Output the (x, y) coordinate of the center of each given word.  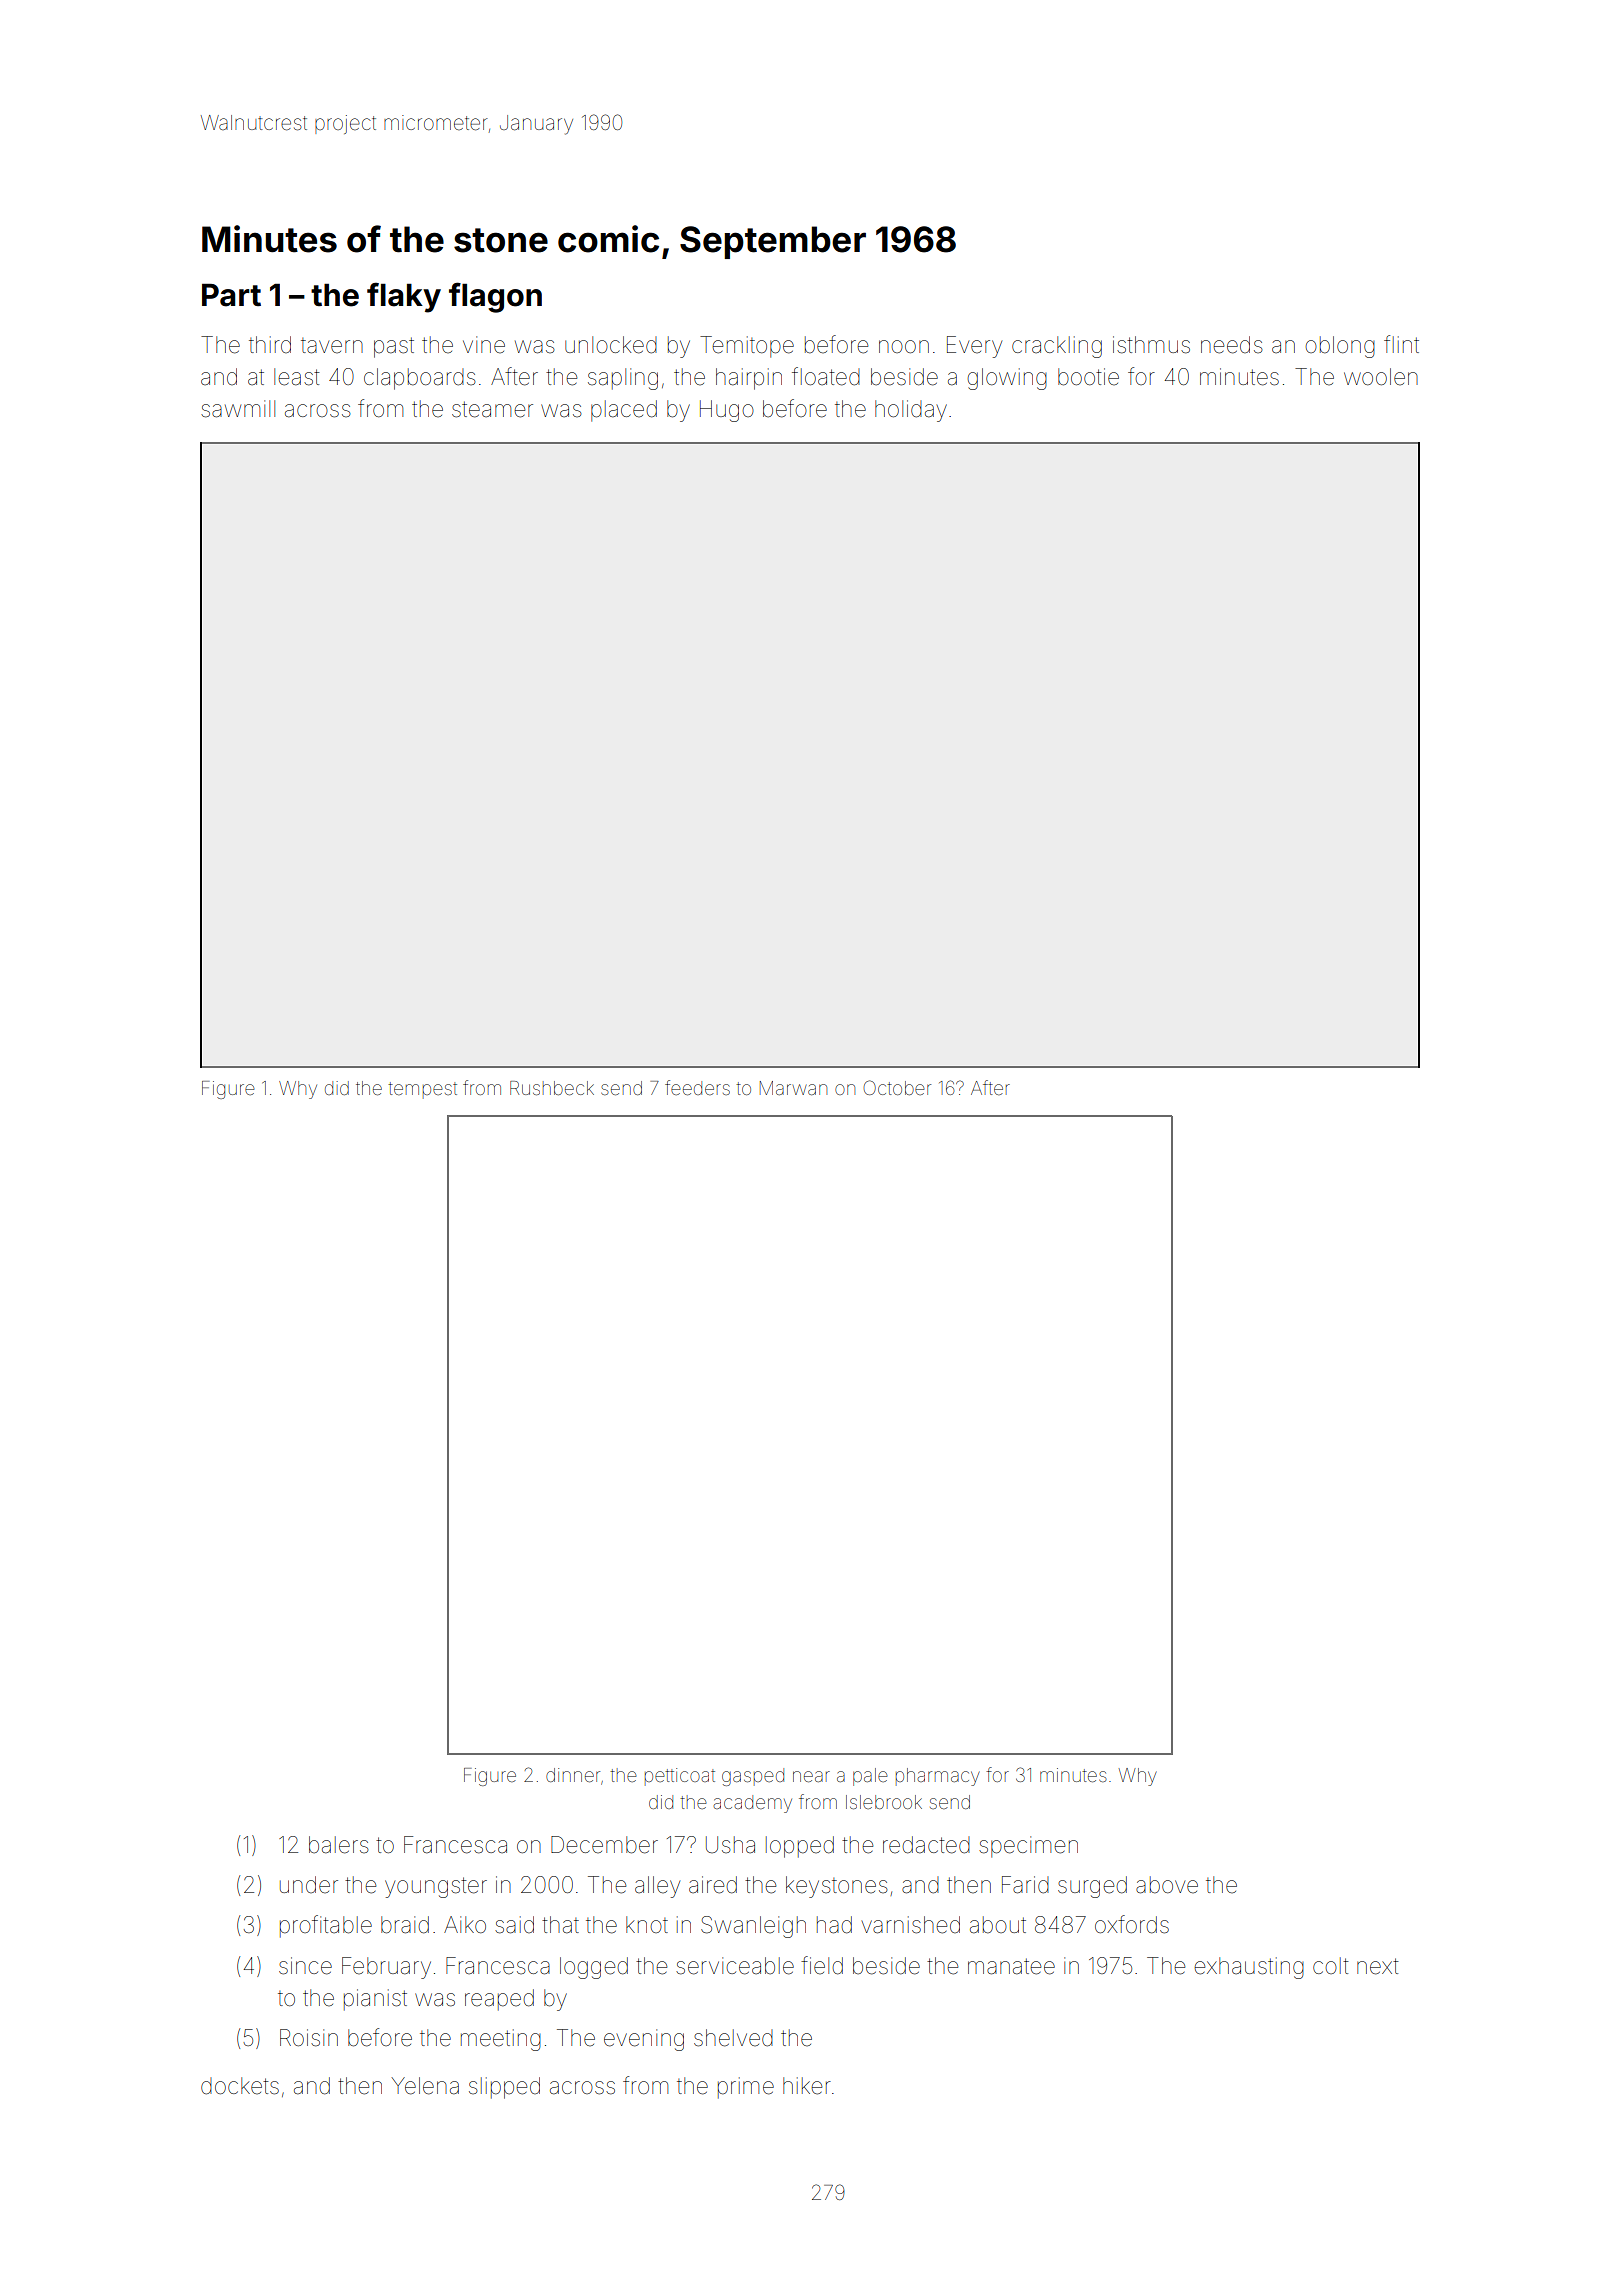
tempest (422, 1090)
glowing (1007, 379)
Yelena (425, 2086)
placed (624, 411)
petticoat (680, 1777)
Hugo (727, 411)
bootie (1088, 377)
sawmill (238, 409)
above (1167, 1885)
